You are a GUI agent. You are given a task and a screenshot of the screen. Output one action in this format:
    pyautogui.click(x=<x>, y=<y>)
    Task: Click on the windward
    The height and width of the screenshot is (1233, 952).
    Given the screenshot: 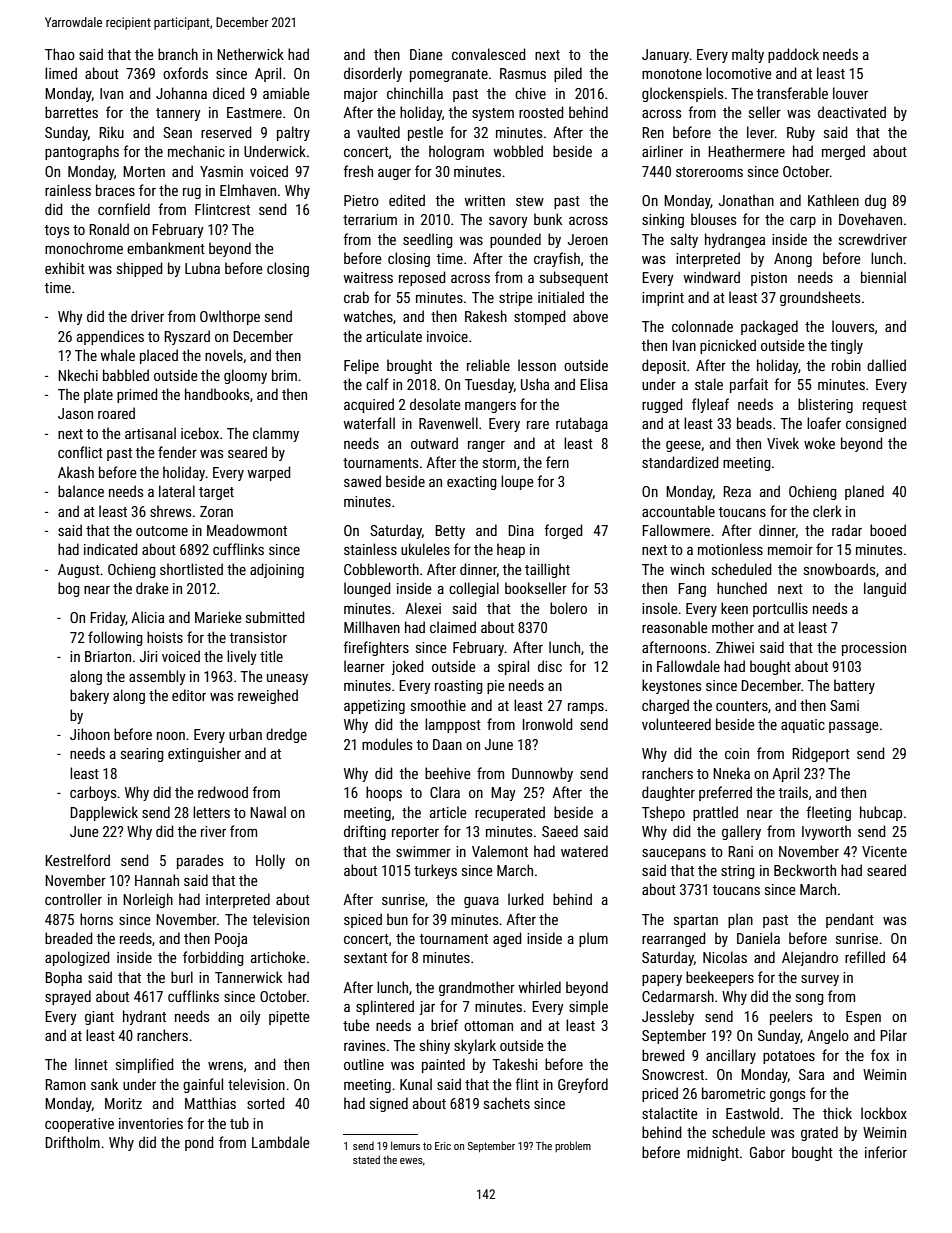 What is the action you would take?
    pyautogui.click(x=711, y=277)
